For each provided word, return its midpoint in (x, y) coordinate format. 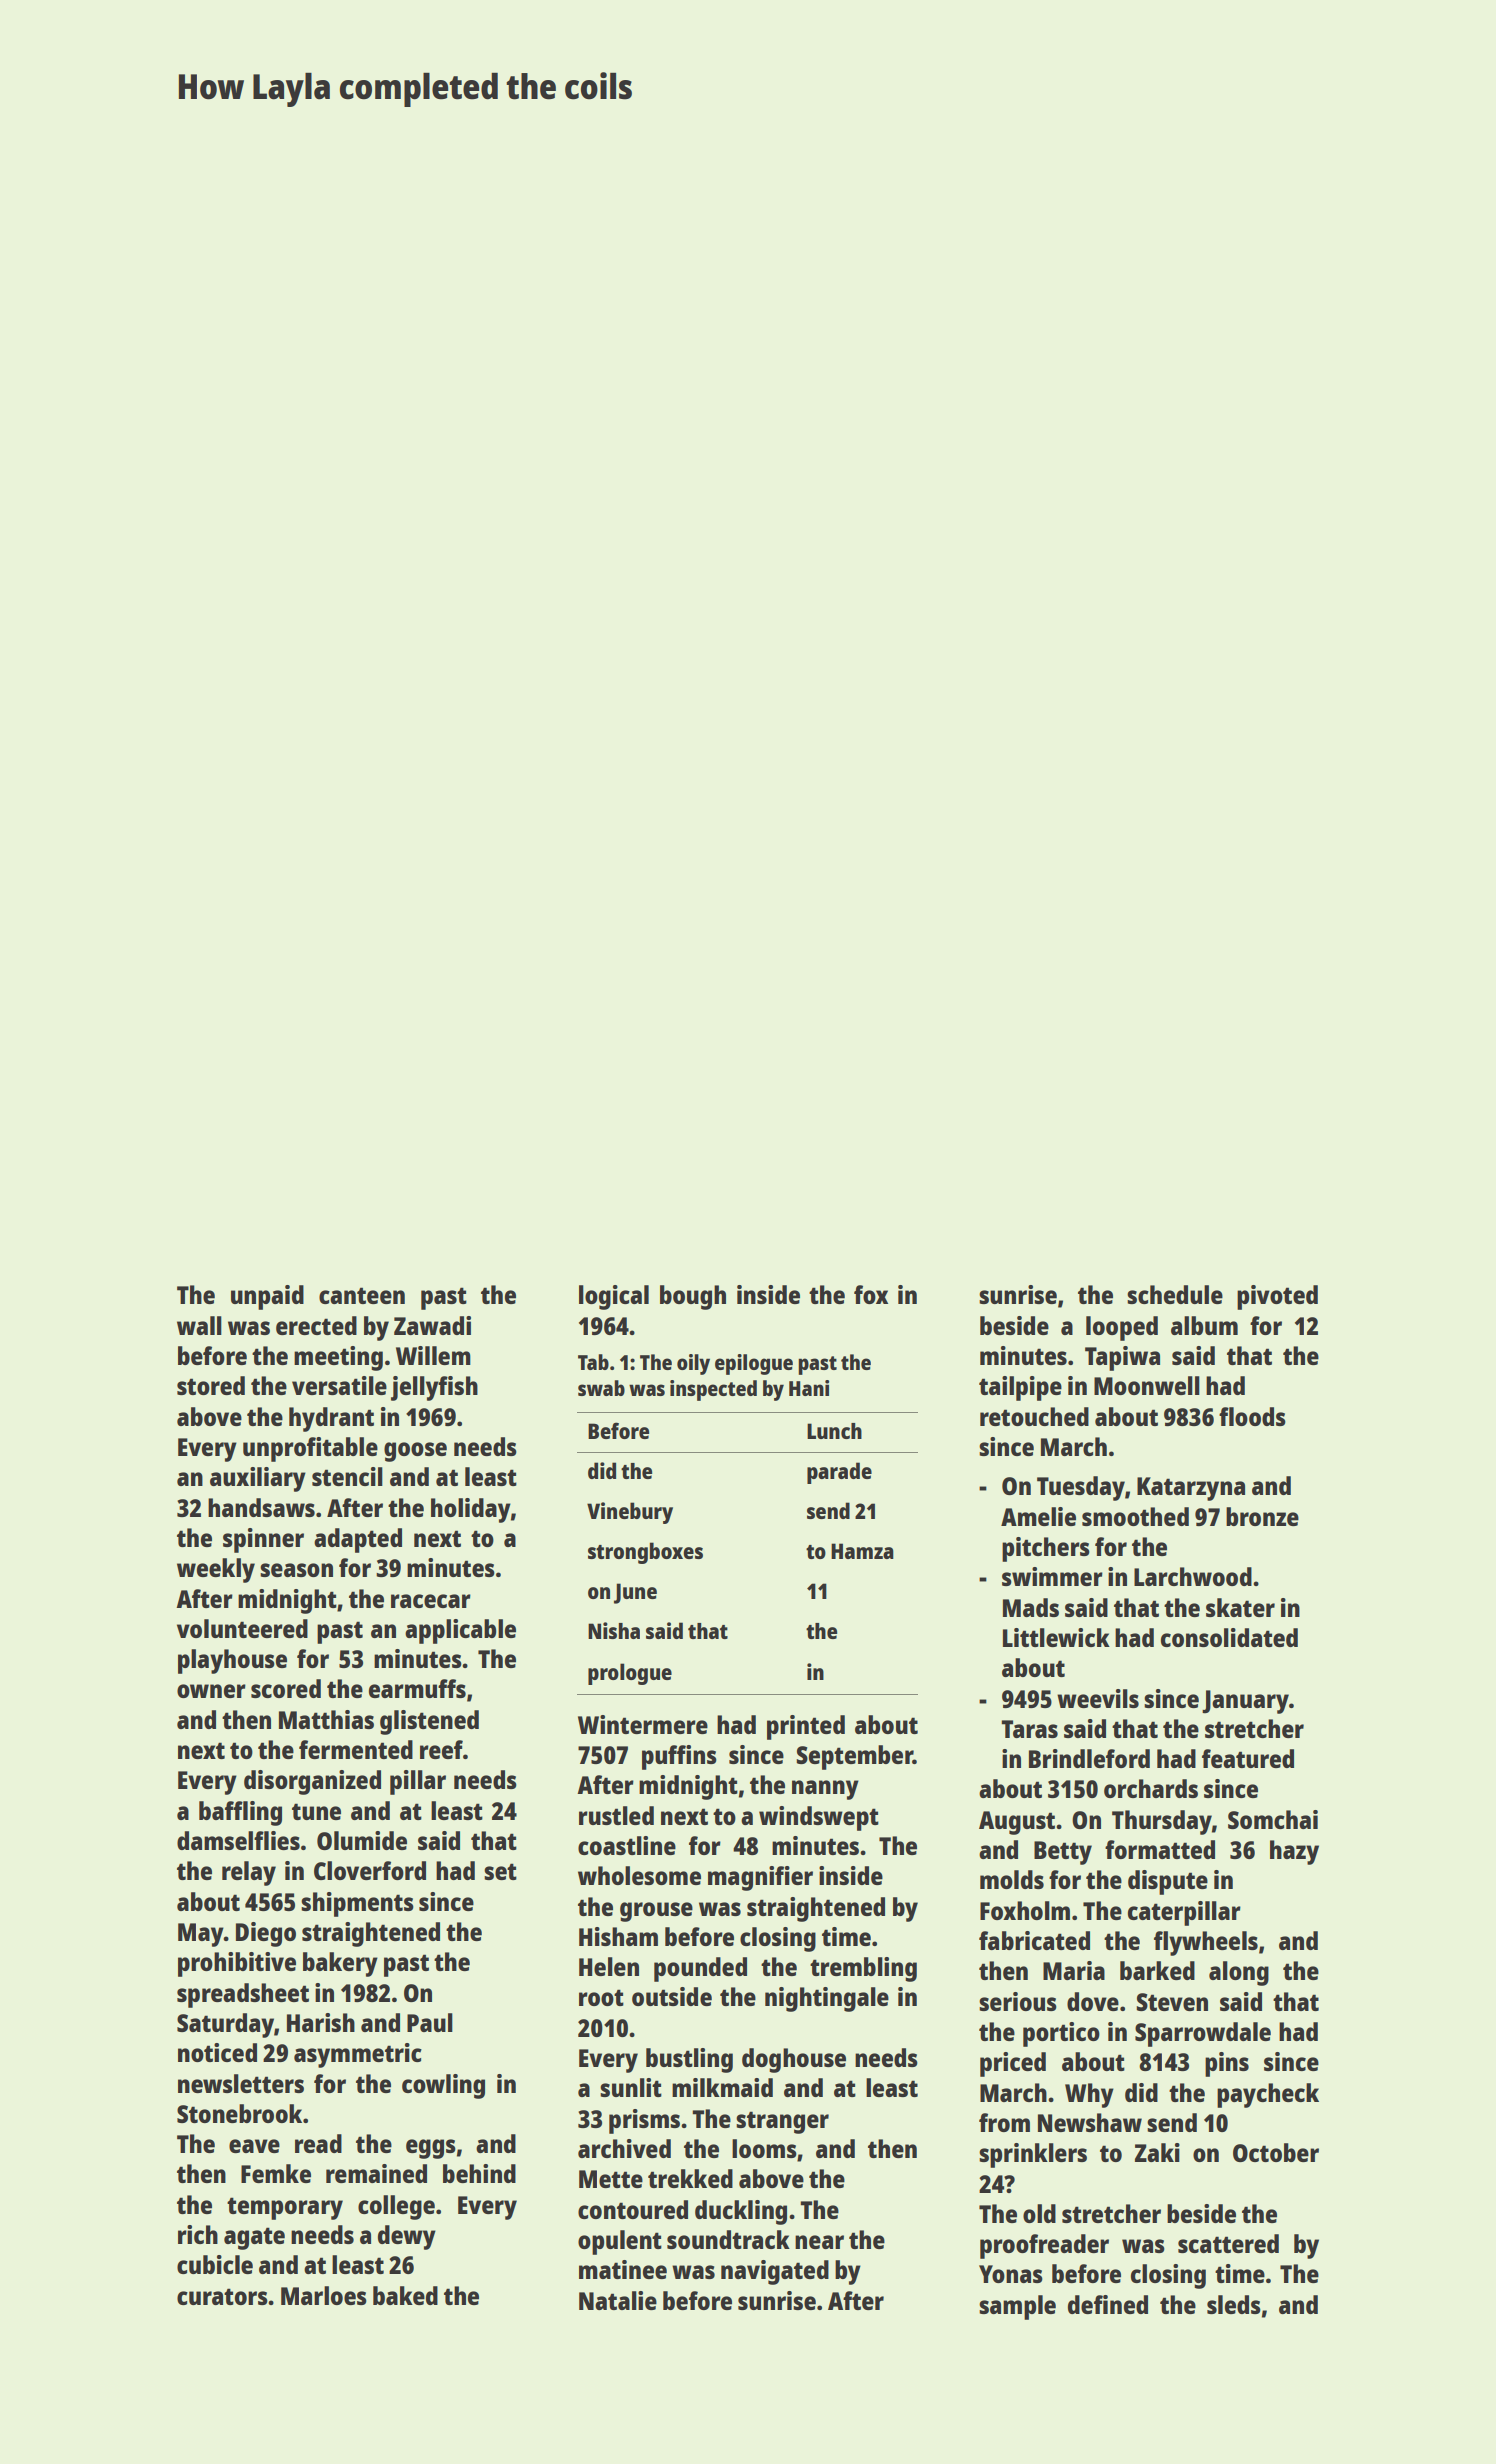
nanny (825, 1790)
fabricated (1034, 1940)
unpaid (267, 1297)
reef (441, 1749)
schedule (1175, 1294)
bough (693, 1297)
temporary (285, 2208)
